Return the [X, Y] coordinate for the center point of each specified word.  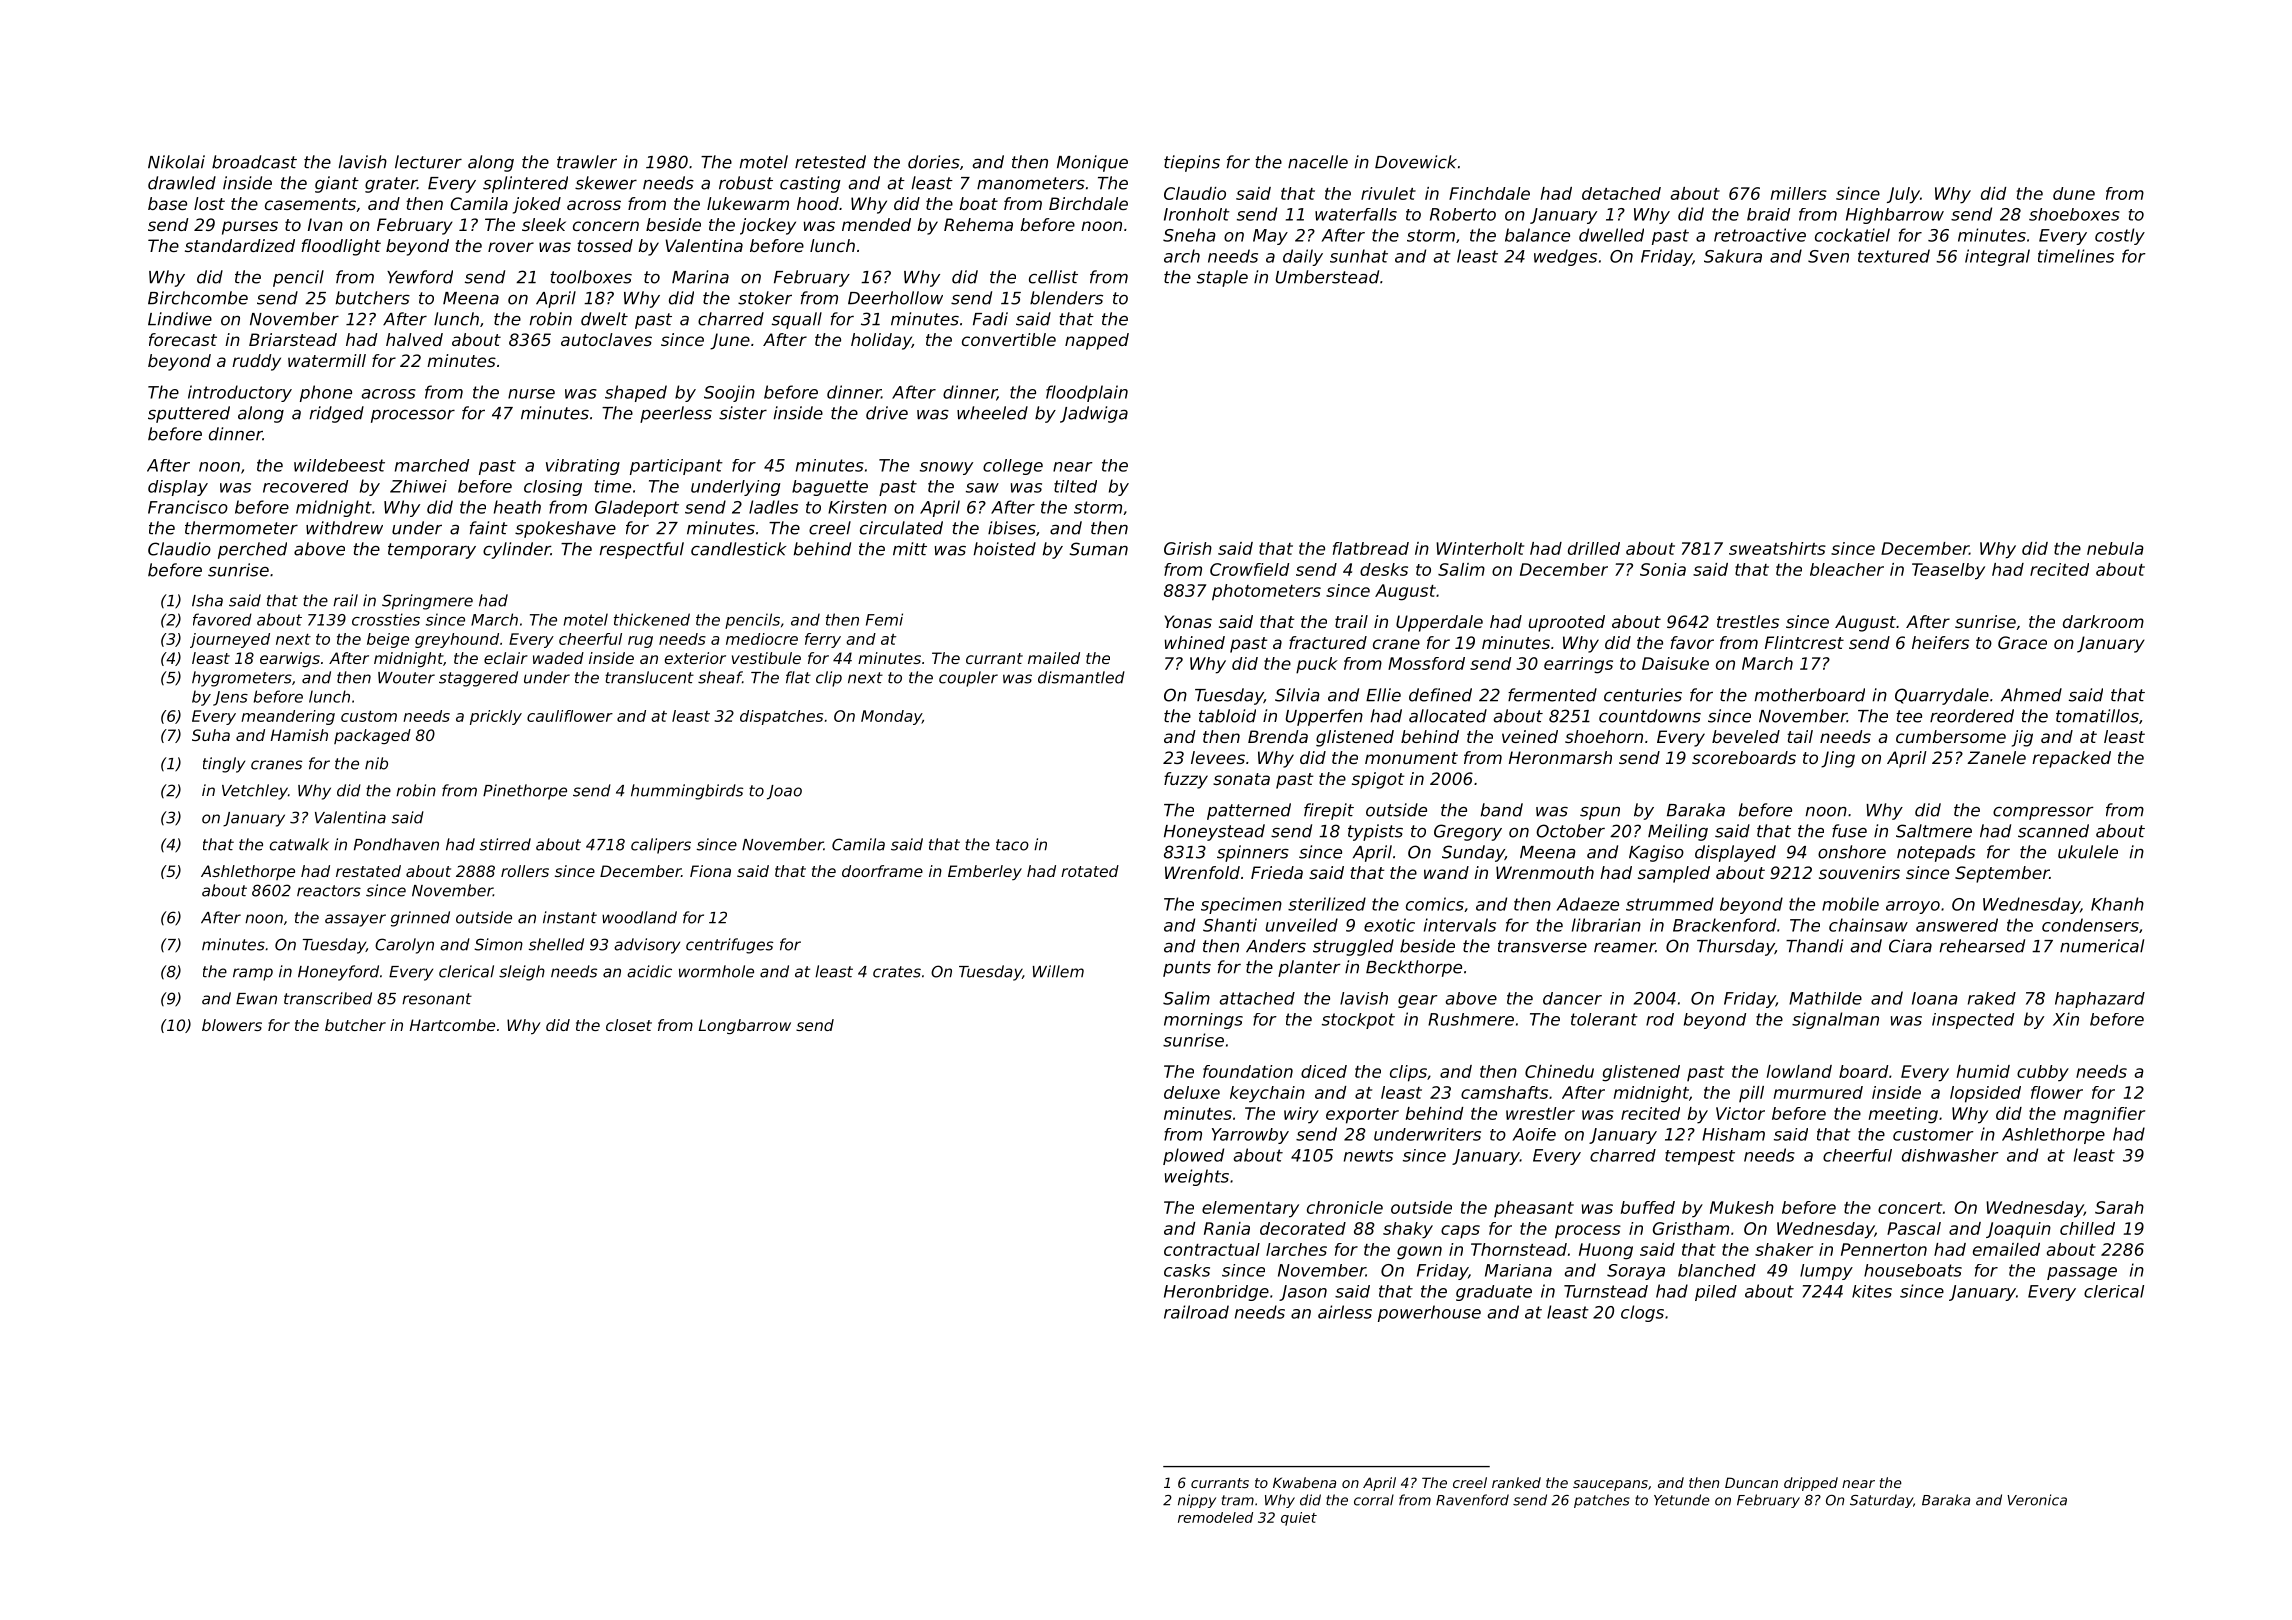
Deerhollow [895, 298]
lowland [1799, 1071]
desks [1384, 569]
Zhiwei [418, 486]
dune [2074, 193]
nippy [1197, 1501]
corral [1374, 1500]
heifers [1940, 642]
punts [1187, 969]
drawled [182, 183]
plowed [1193, 1156]
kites [1872, 1291]
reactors [329, 891]
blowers [232, 1025]
